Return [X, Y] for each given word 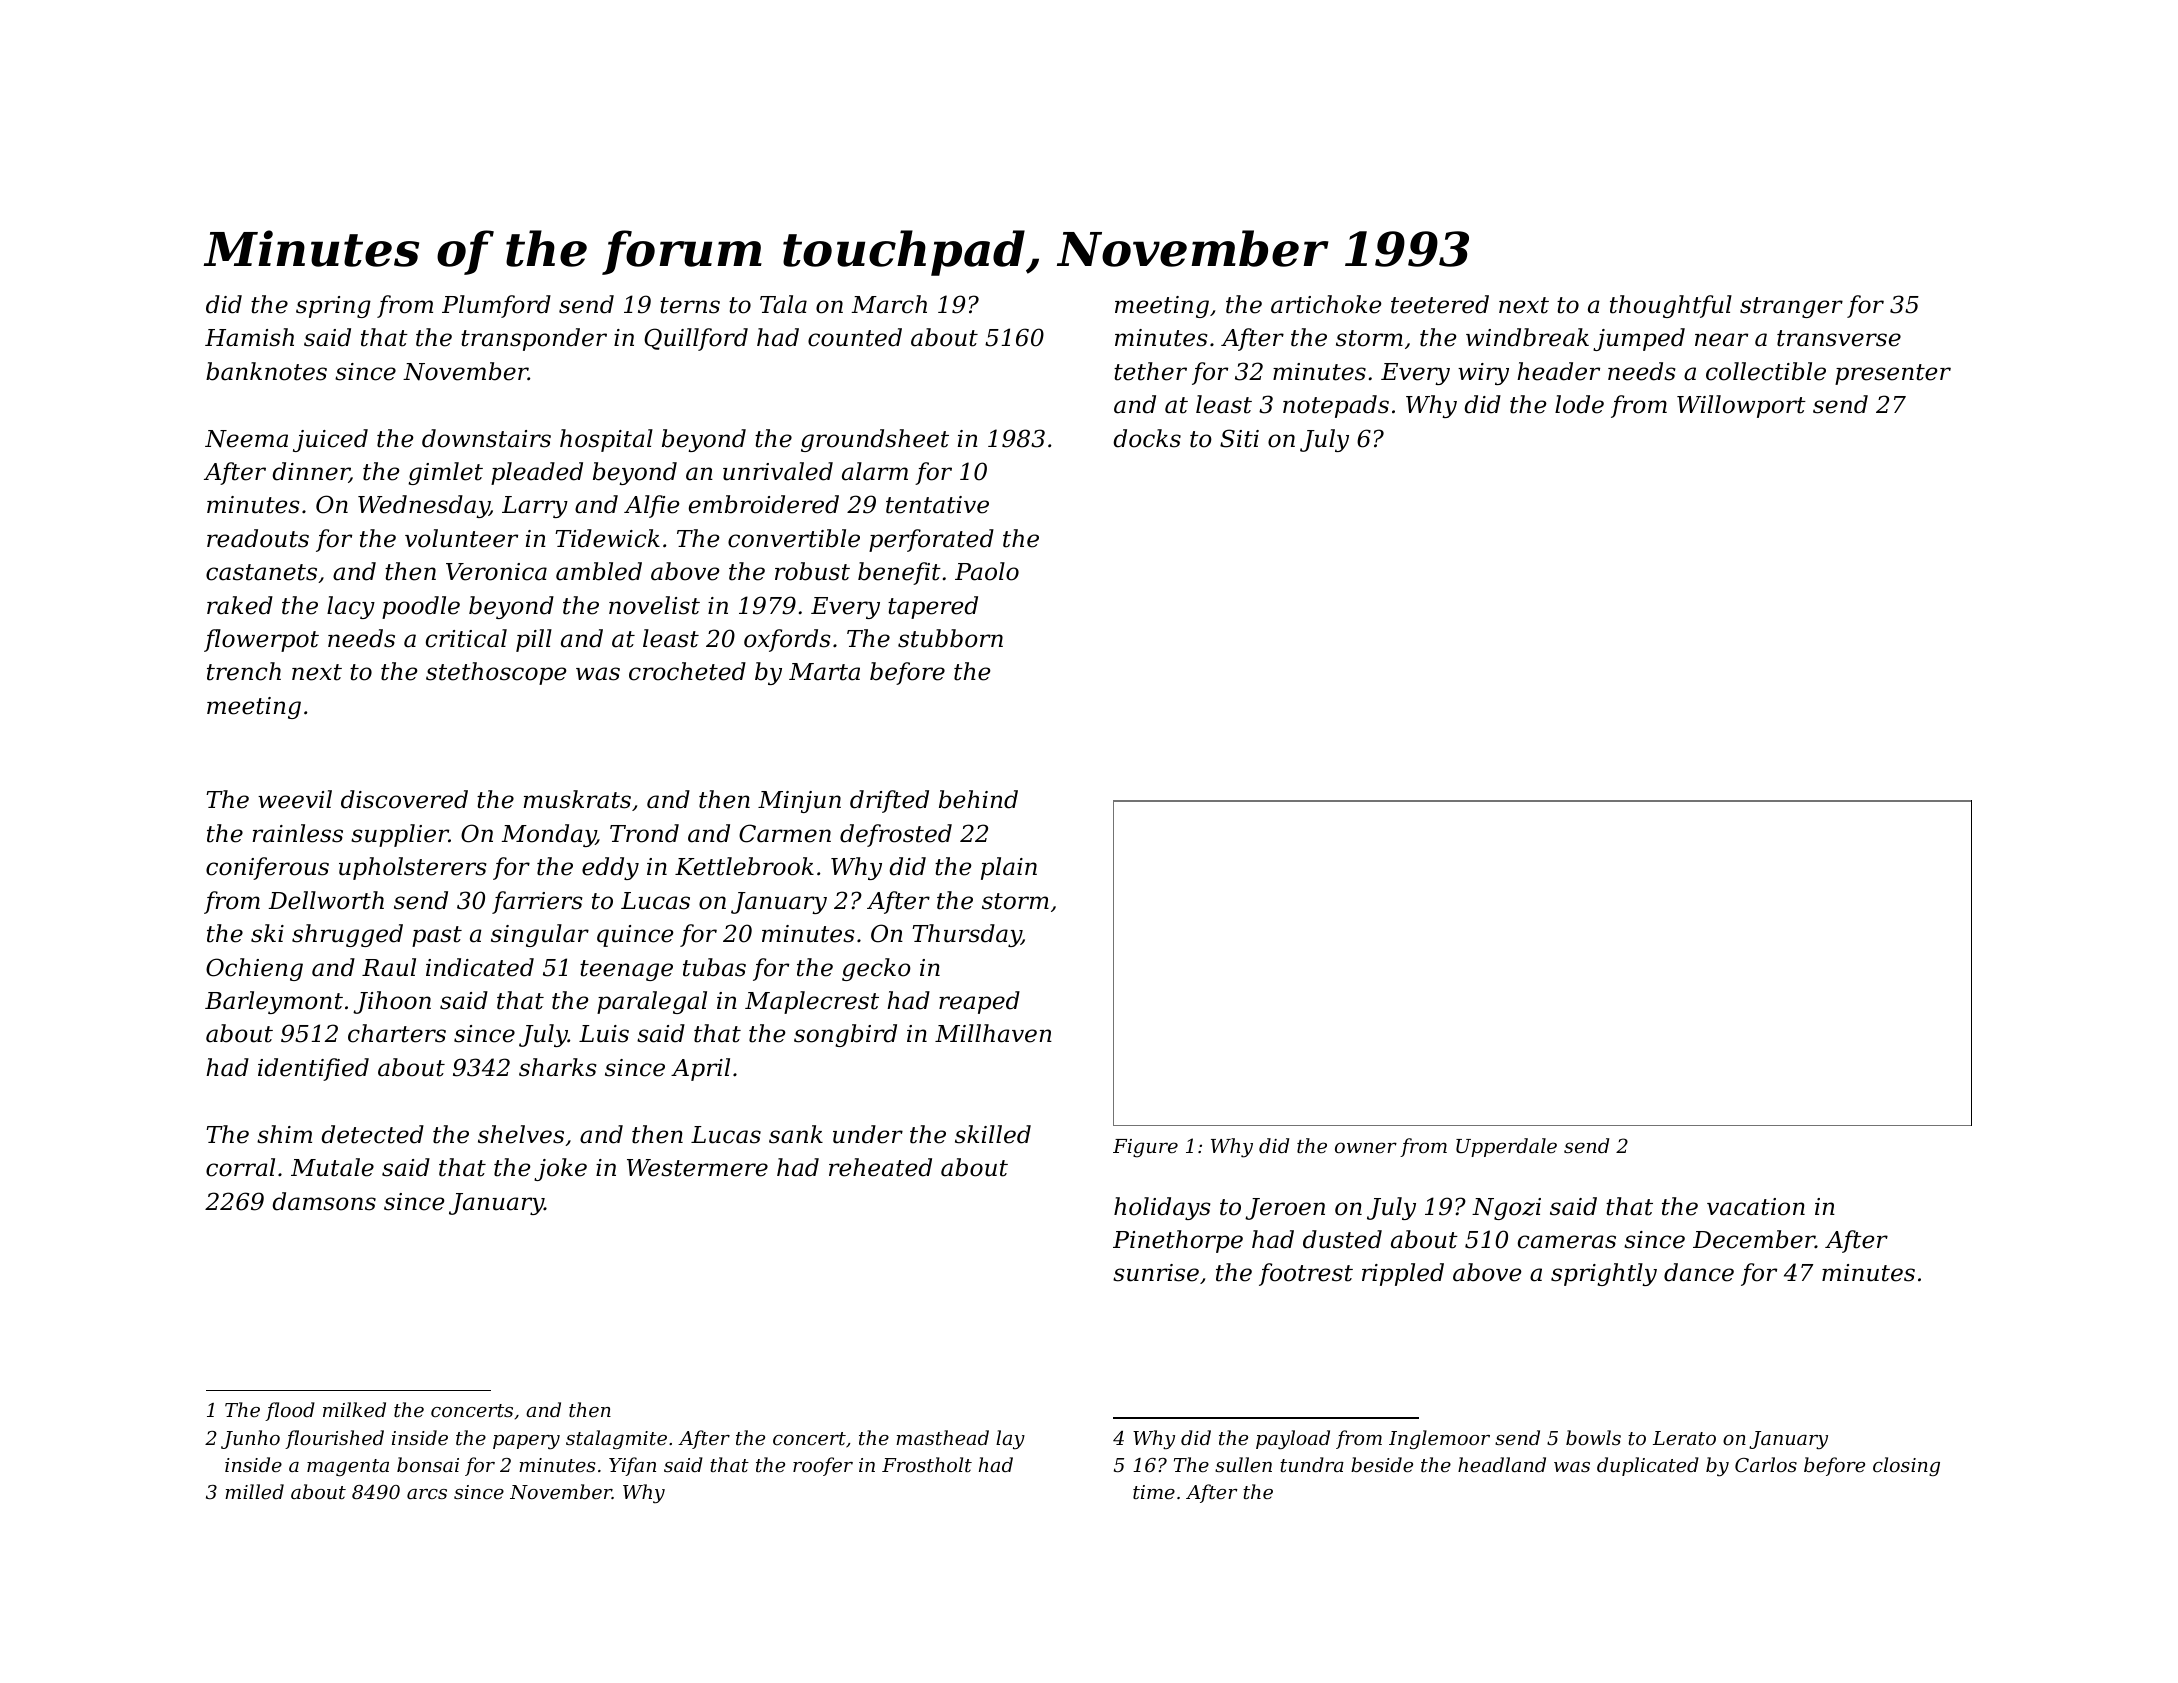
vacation [1756, 1207]
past [437, 936]
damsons [324, 1201]
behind [978, 799]
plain [1009, 868]
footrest [1306, 1274]
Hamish [249, 337]
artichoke [1326, 304]
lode [1579, 404]
